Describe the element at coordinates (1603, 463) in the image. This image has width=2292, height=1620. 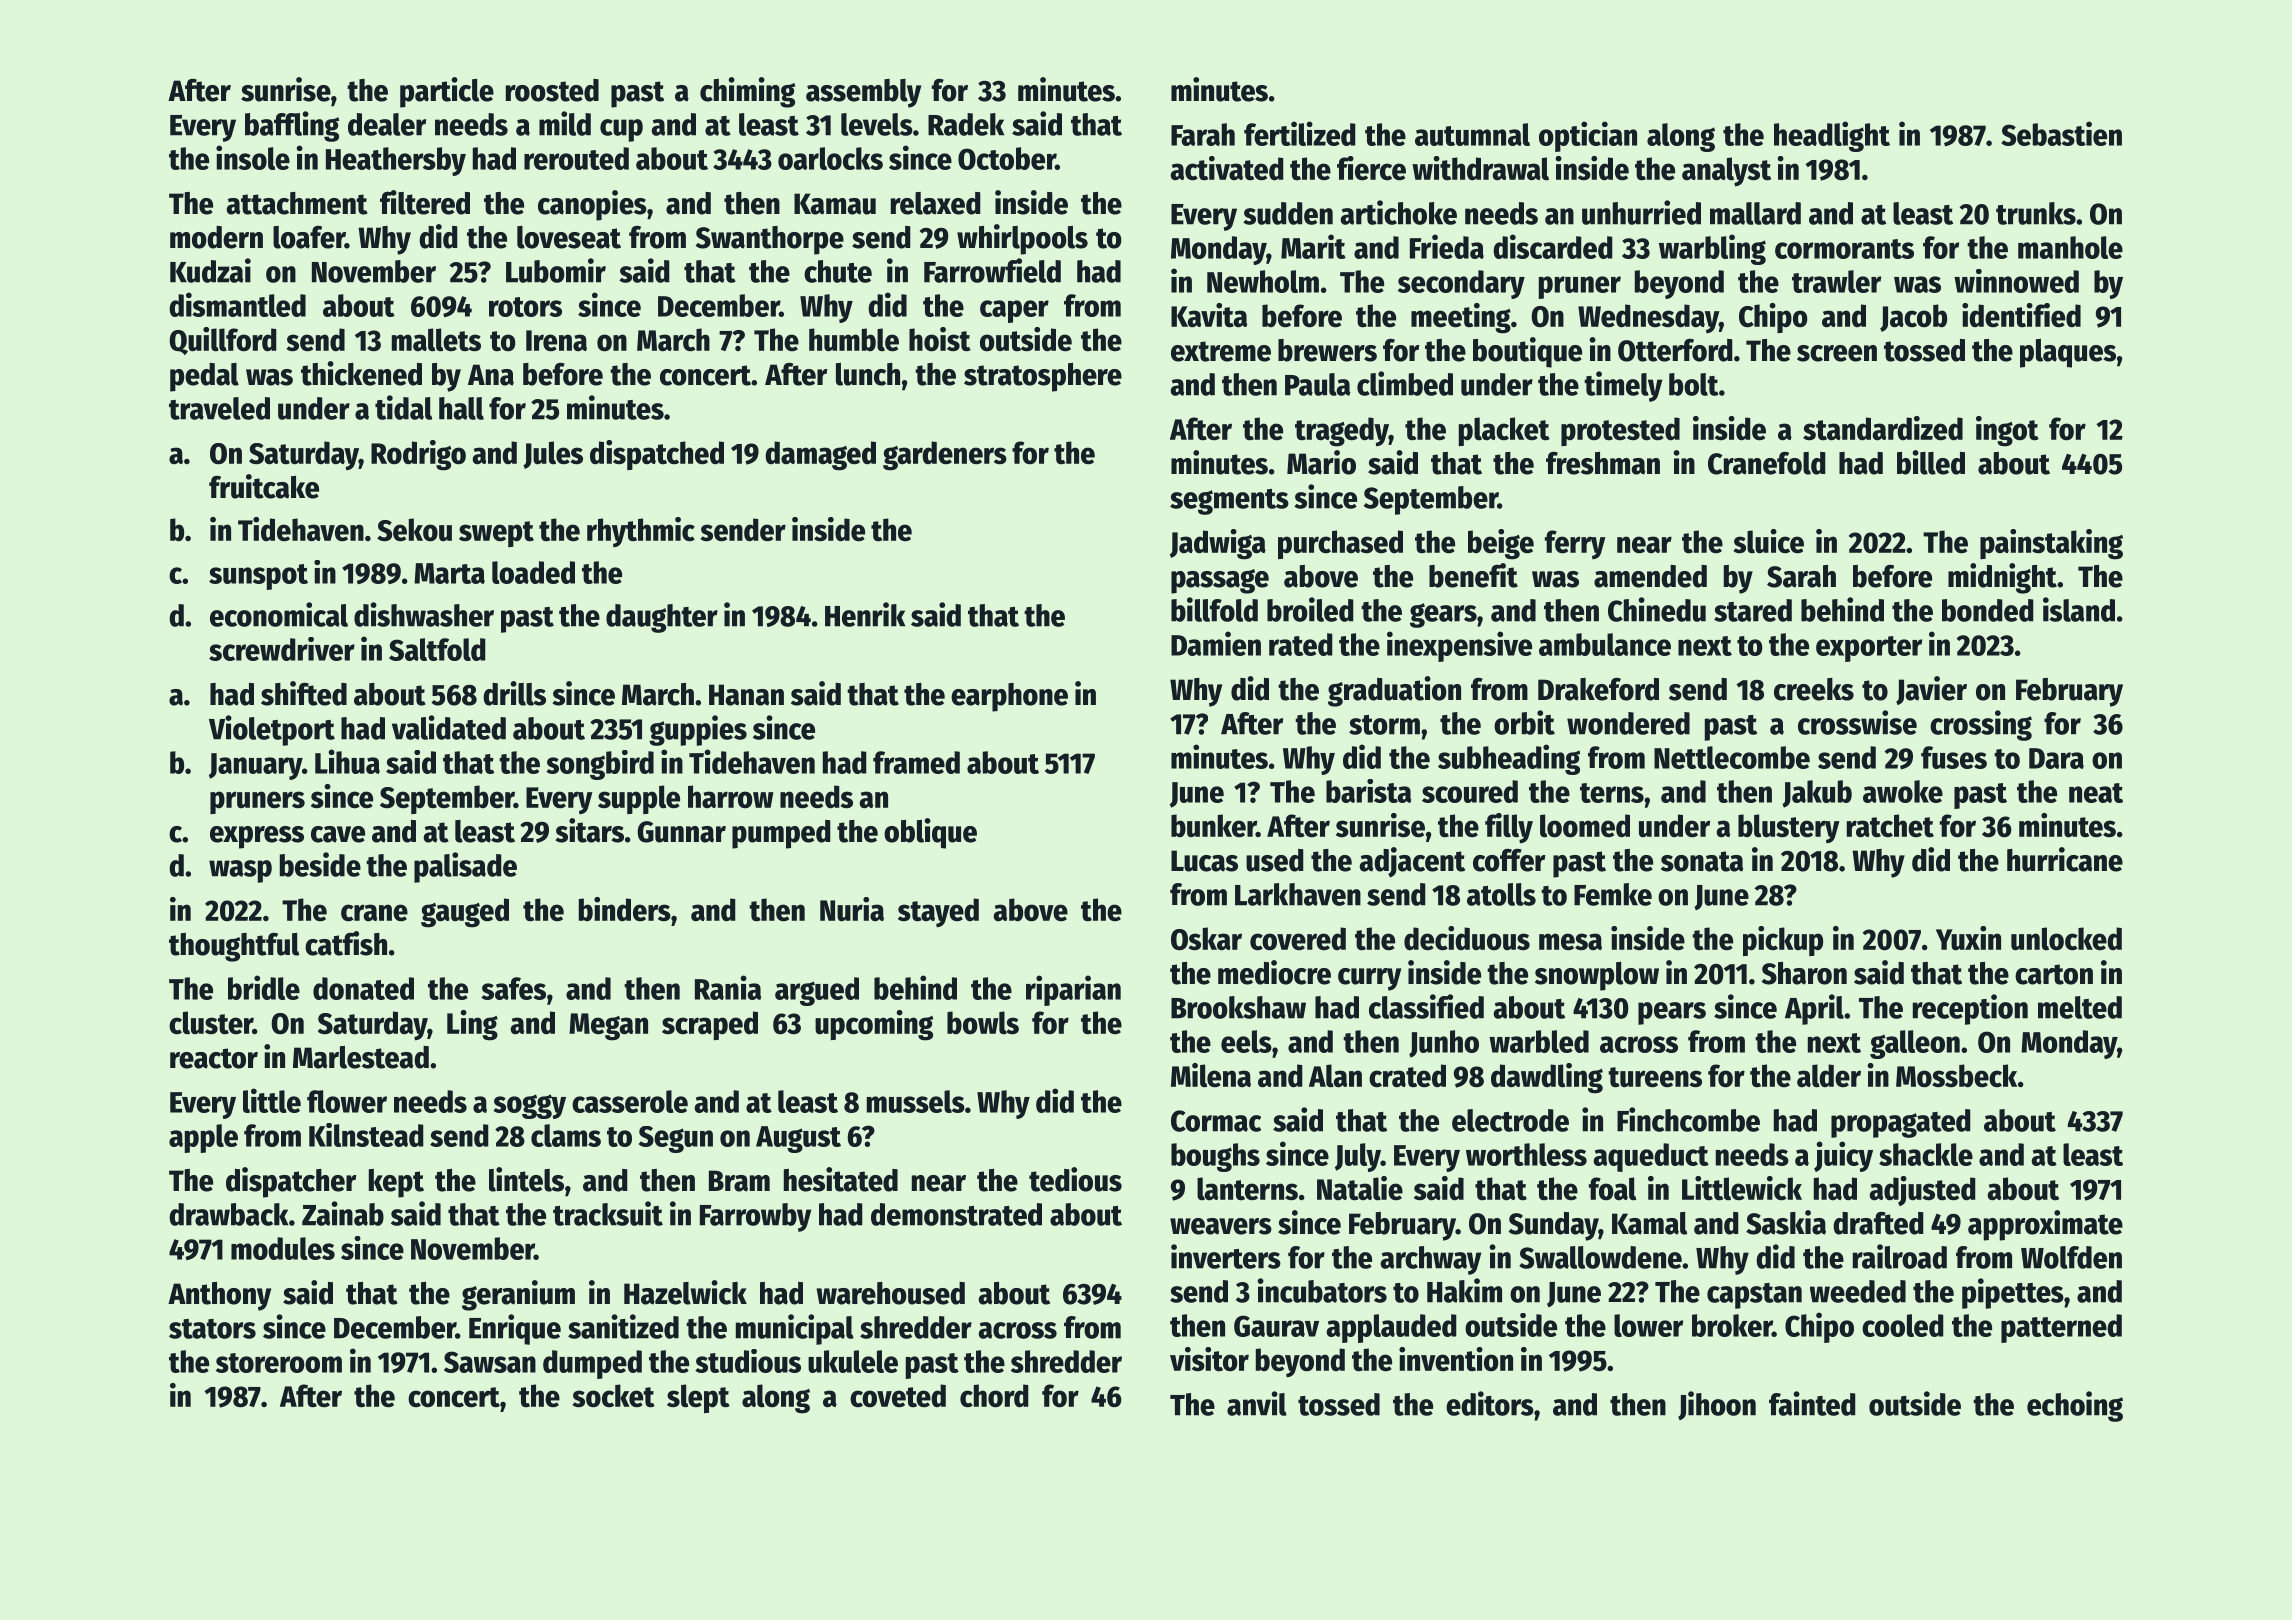
I see `freshman` at that location.
